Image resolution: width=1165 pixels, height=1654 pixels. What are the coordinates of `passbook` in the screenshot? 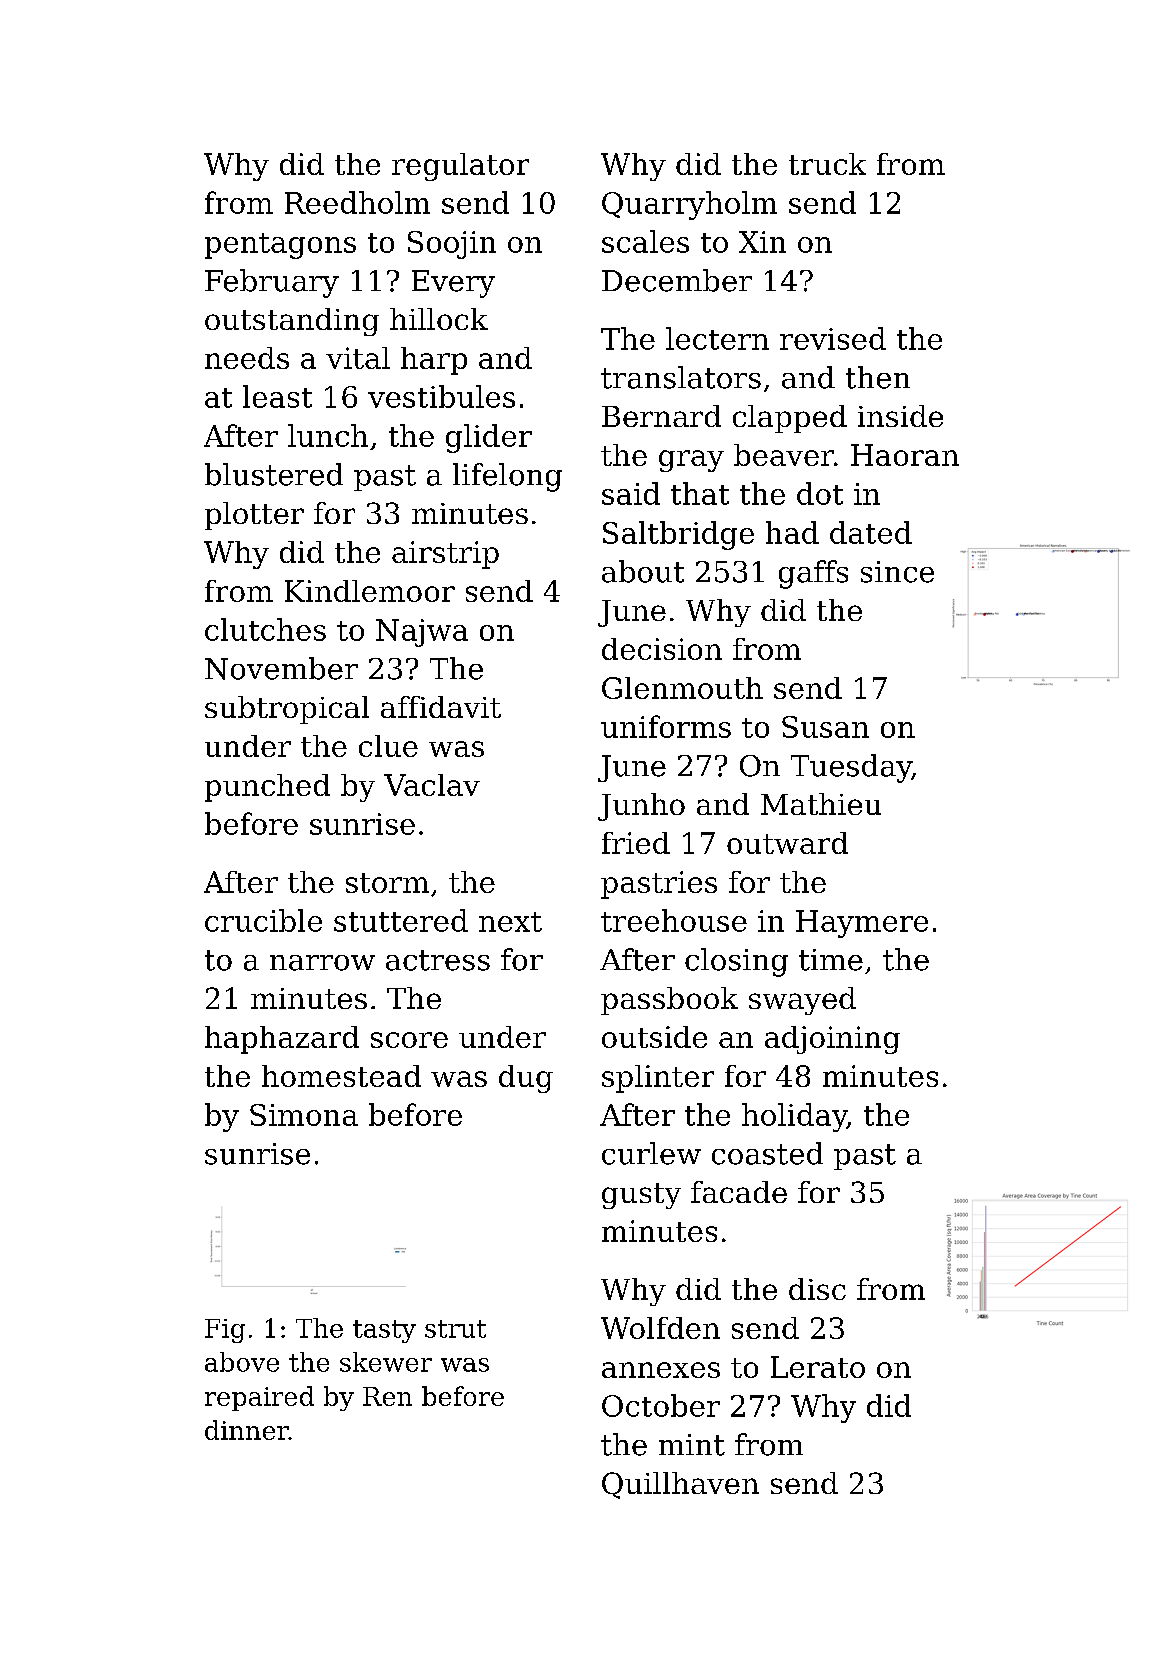 It's located at (669, 1001).
